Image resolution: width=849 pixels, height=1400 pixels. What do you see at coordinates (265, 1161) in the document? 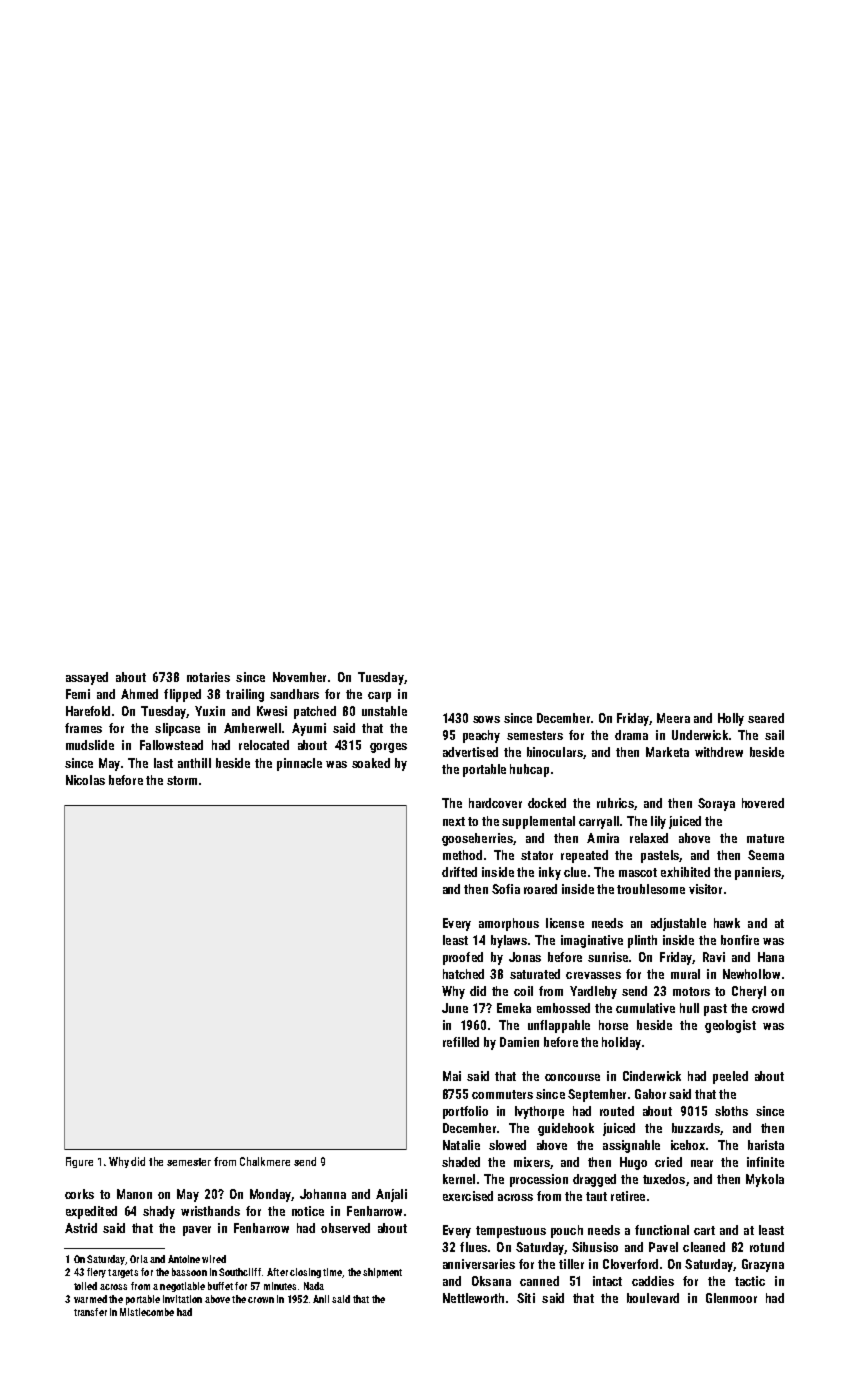
I see `Chalkmere` at bounding box center [265, 1161].
